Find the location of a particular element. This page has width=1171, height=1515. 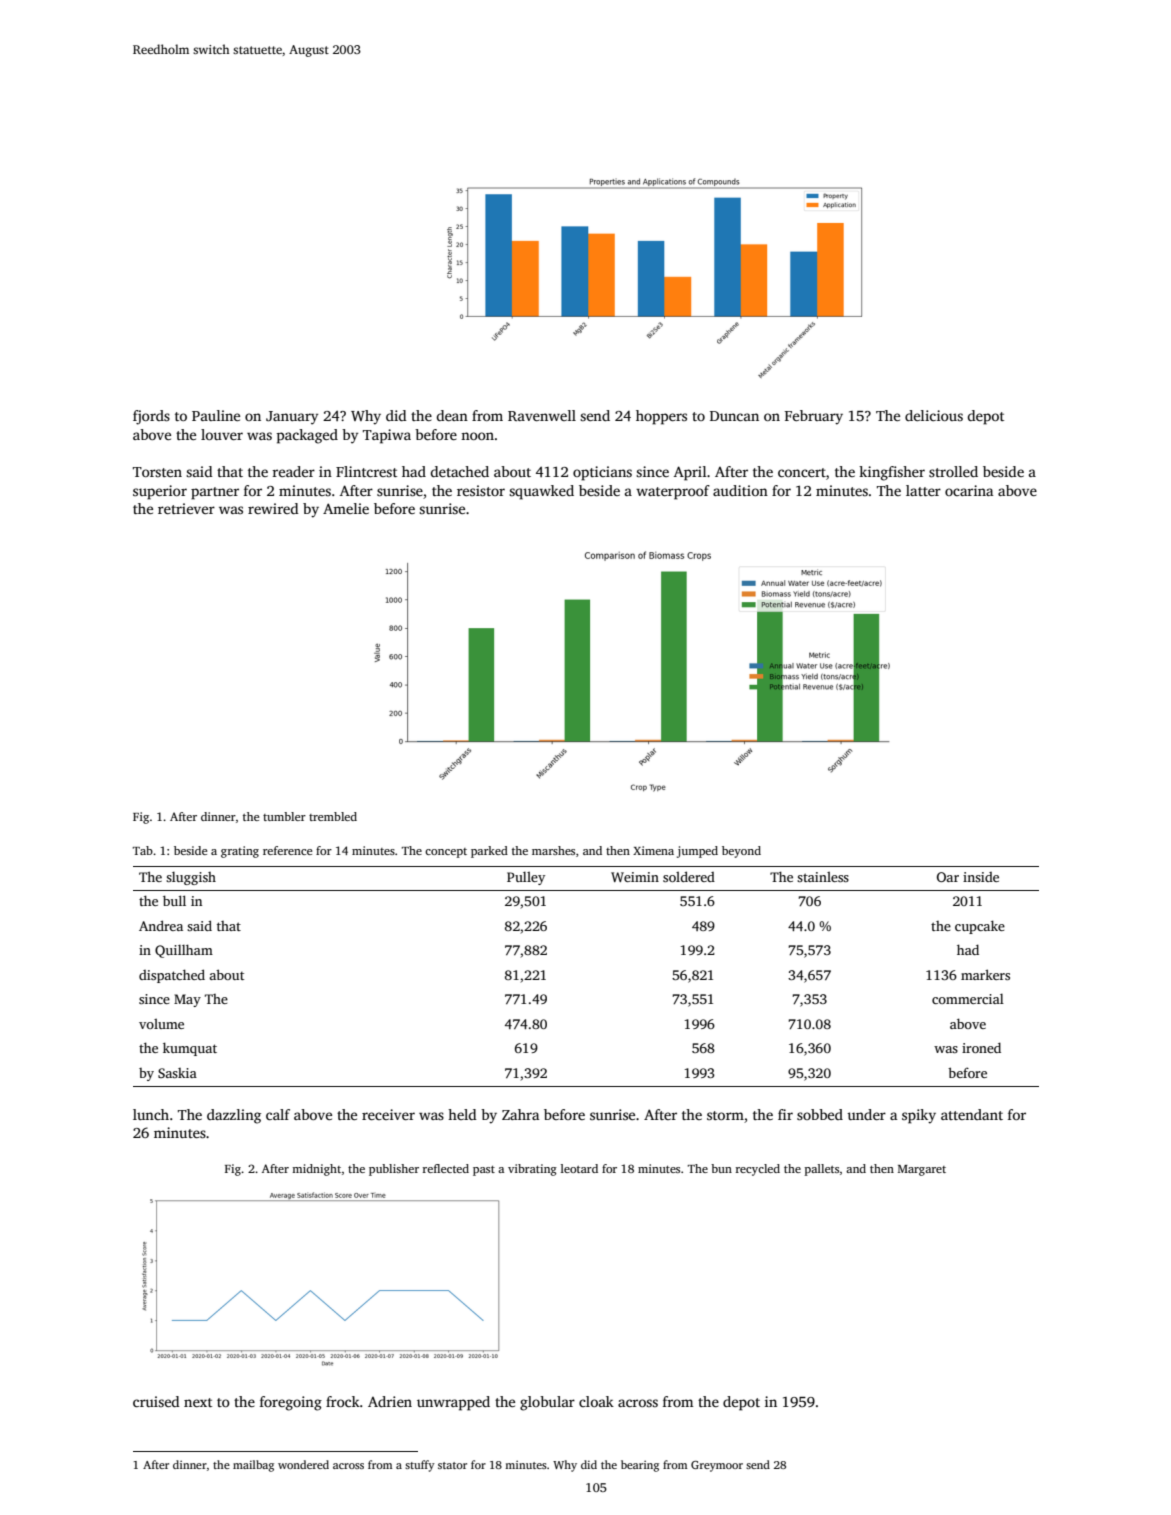

foregoing is located at coordinates (291, 1403).
